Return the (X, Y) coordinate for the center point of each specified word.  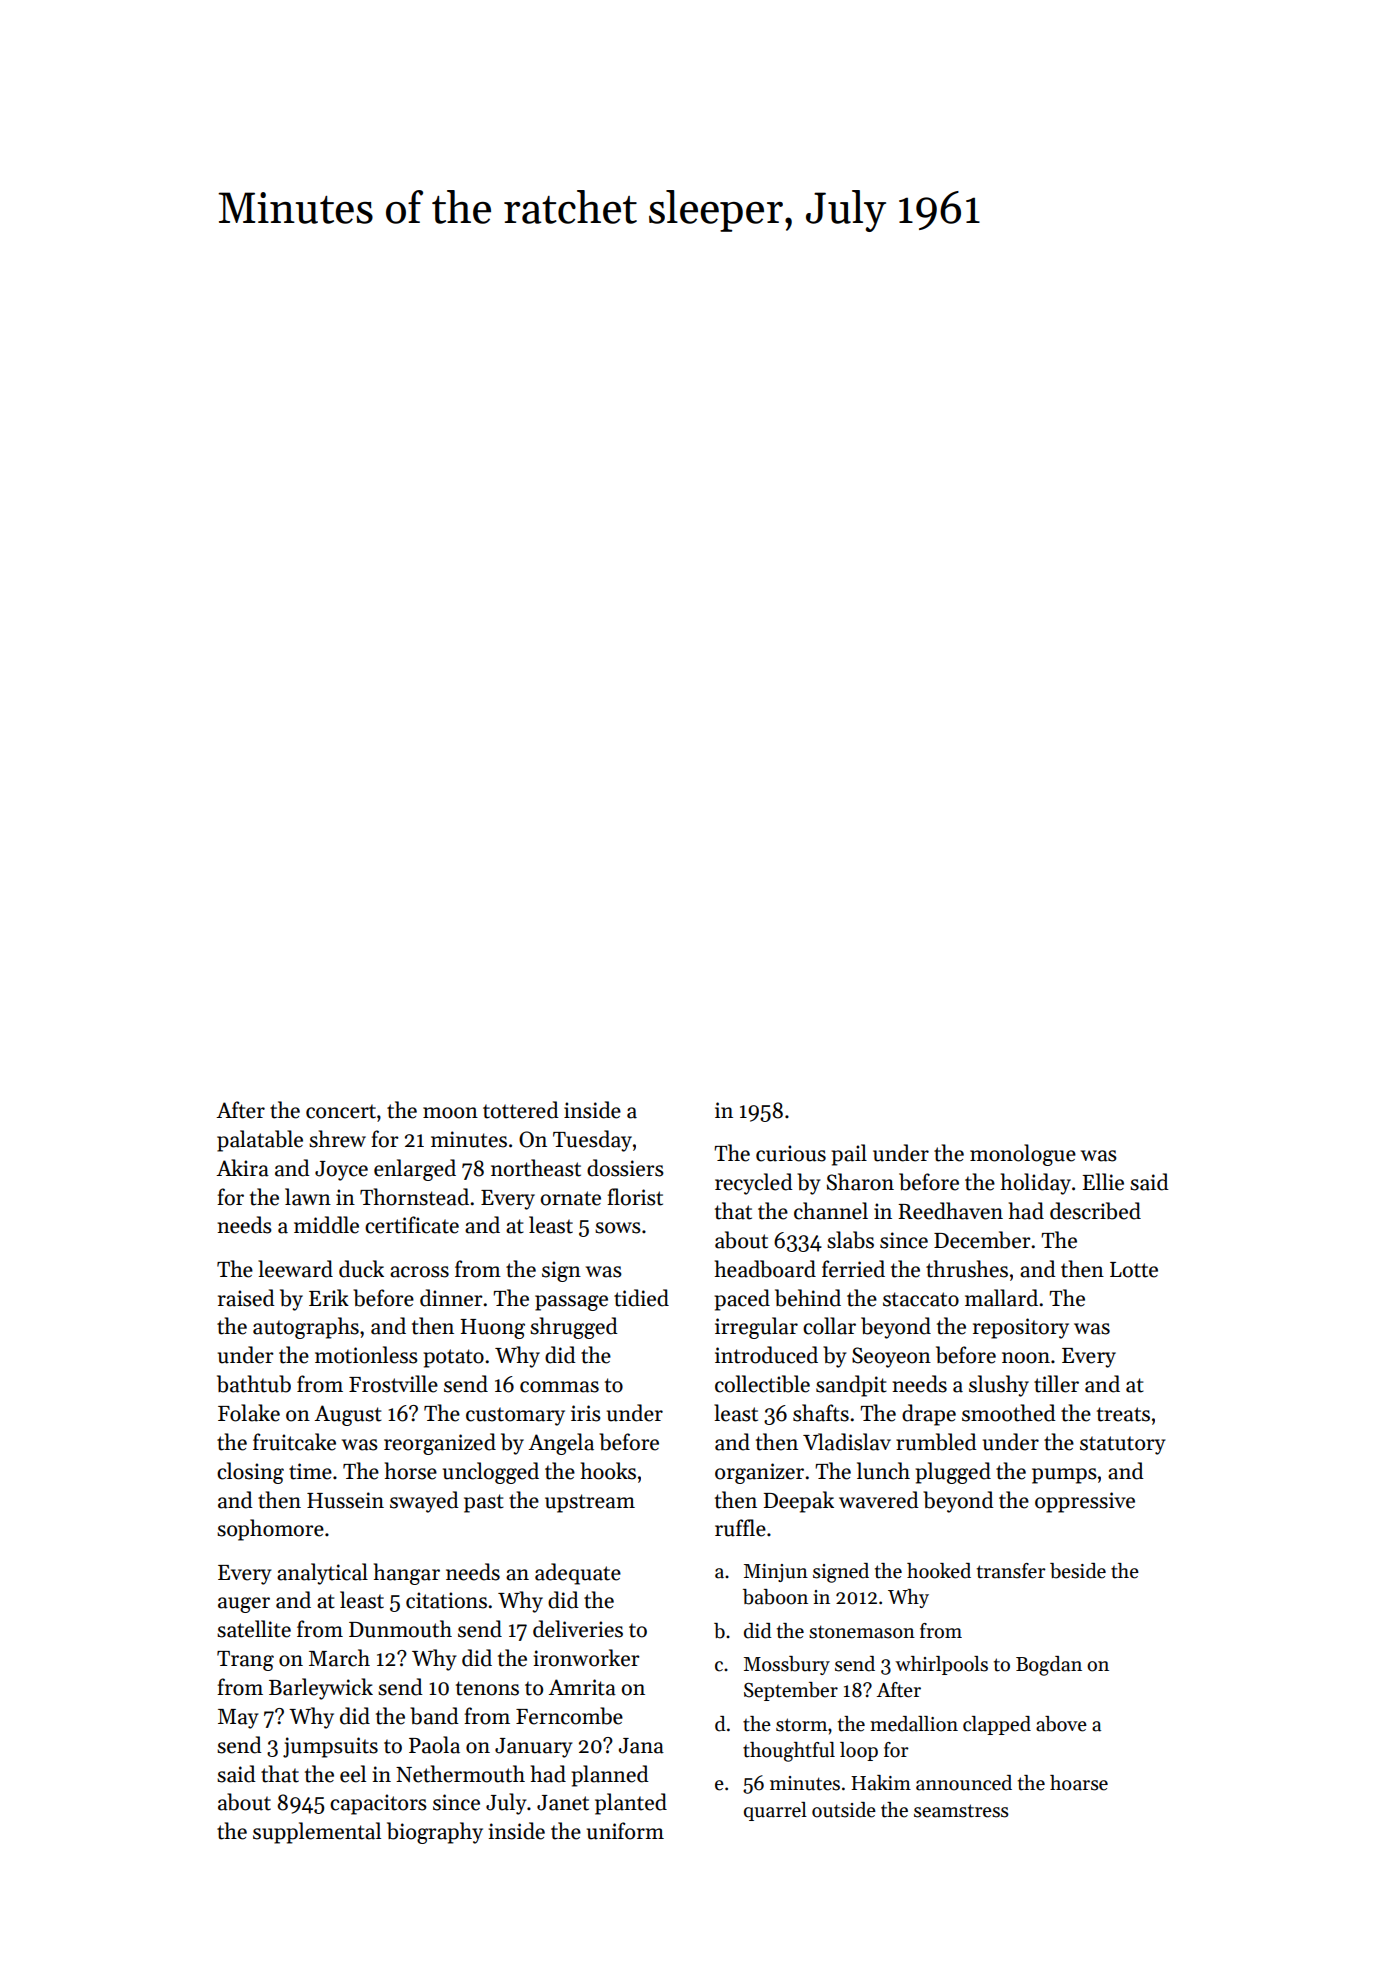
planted (631, 1804)
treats (1123, 1414)
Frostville (393, 1384)
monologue (1023, 1155)
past (484, 1503)
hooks (608, 1471)
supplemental (317, 1833)
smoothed (1009, 1413)
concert (341, 1111)
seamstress (961, 1811)
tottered (521, 1110)
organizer (759, 1473)
